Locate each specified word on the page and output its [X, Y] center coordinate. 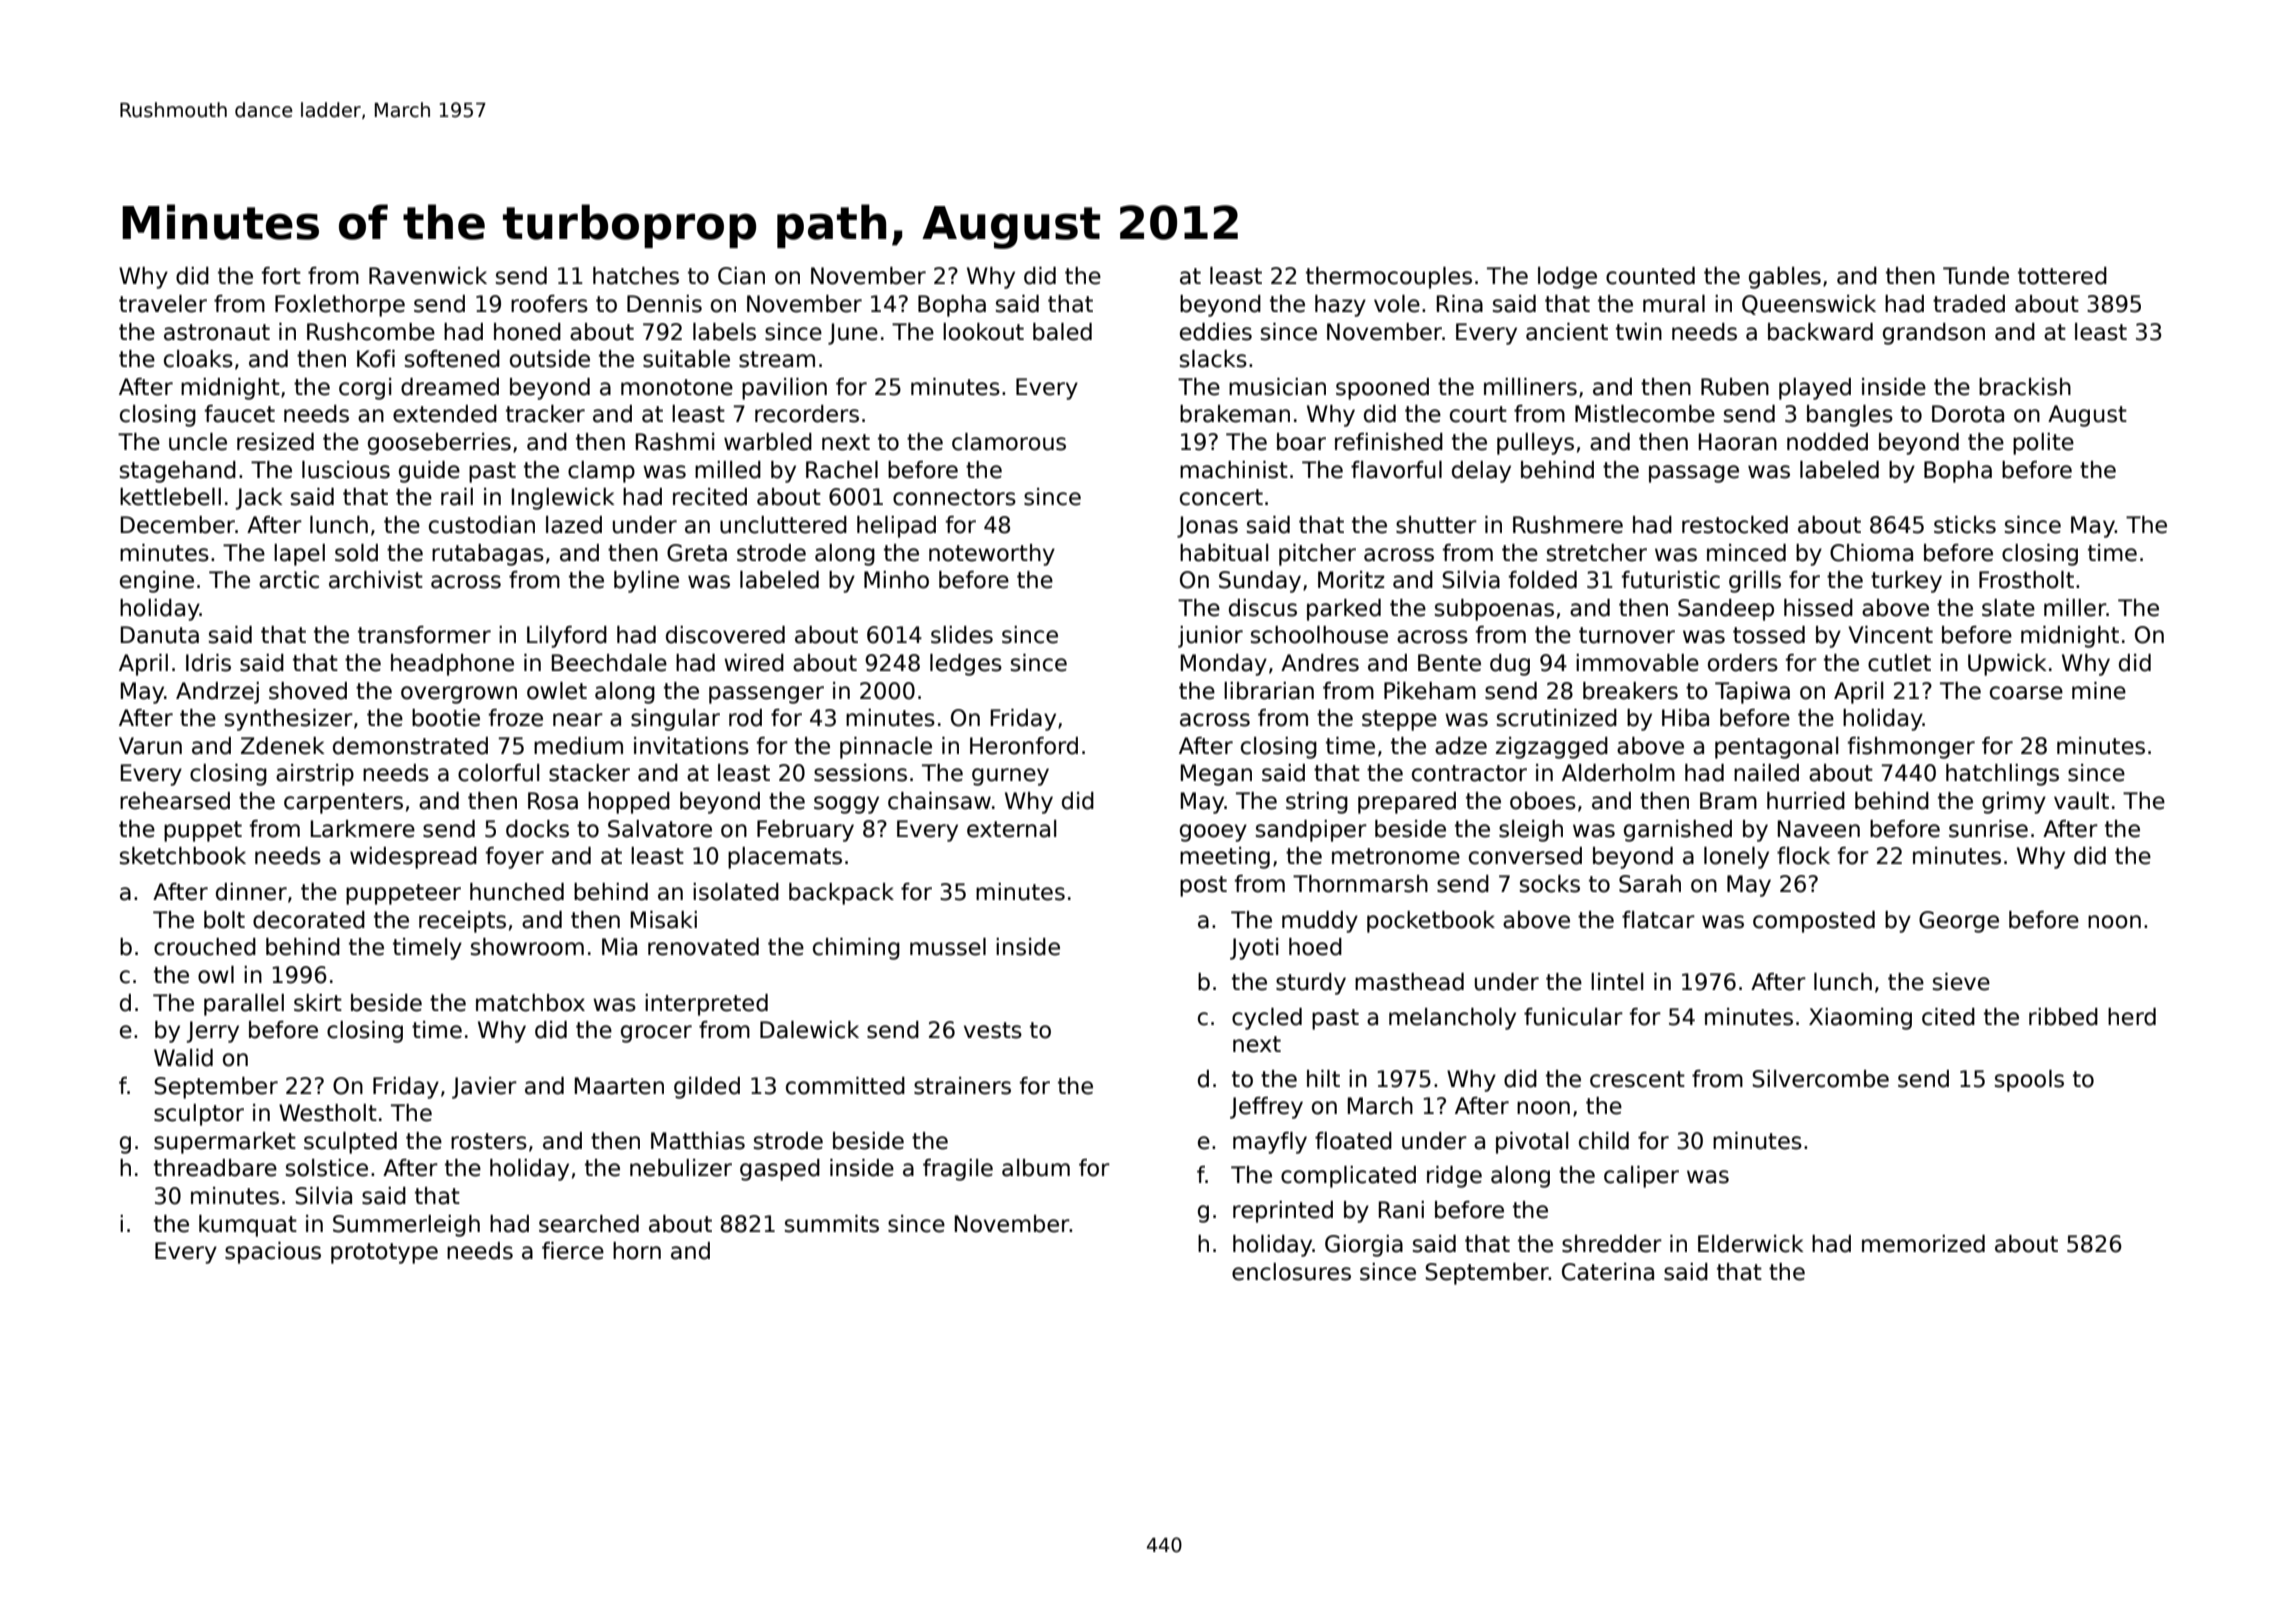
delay [1481, 472]
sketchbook [183, 856]
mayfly [1270, 1143]
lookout [983, 332]
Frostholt [2026, 580]
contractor [1469, 773]
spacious [273, 1253]
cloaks [198, 359]
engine [157, 582]
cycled [1267, 1019]
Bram [1728, 801]
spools [2029, 1081]
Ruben [1735, 387]
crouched [205, 947]
